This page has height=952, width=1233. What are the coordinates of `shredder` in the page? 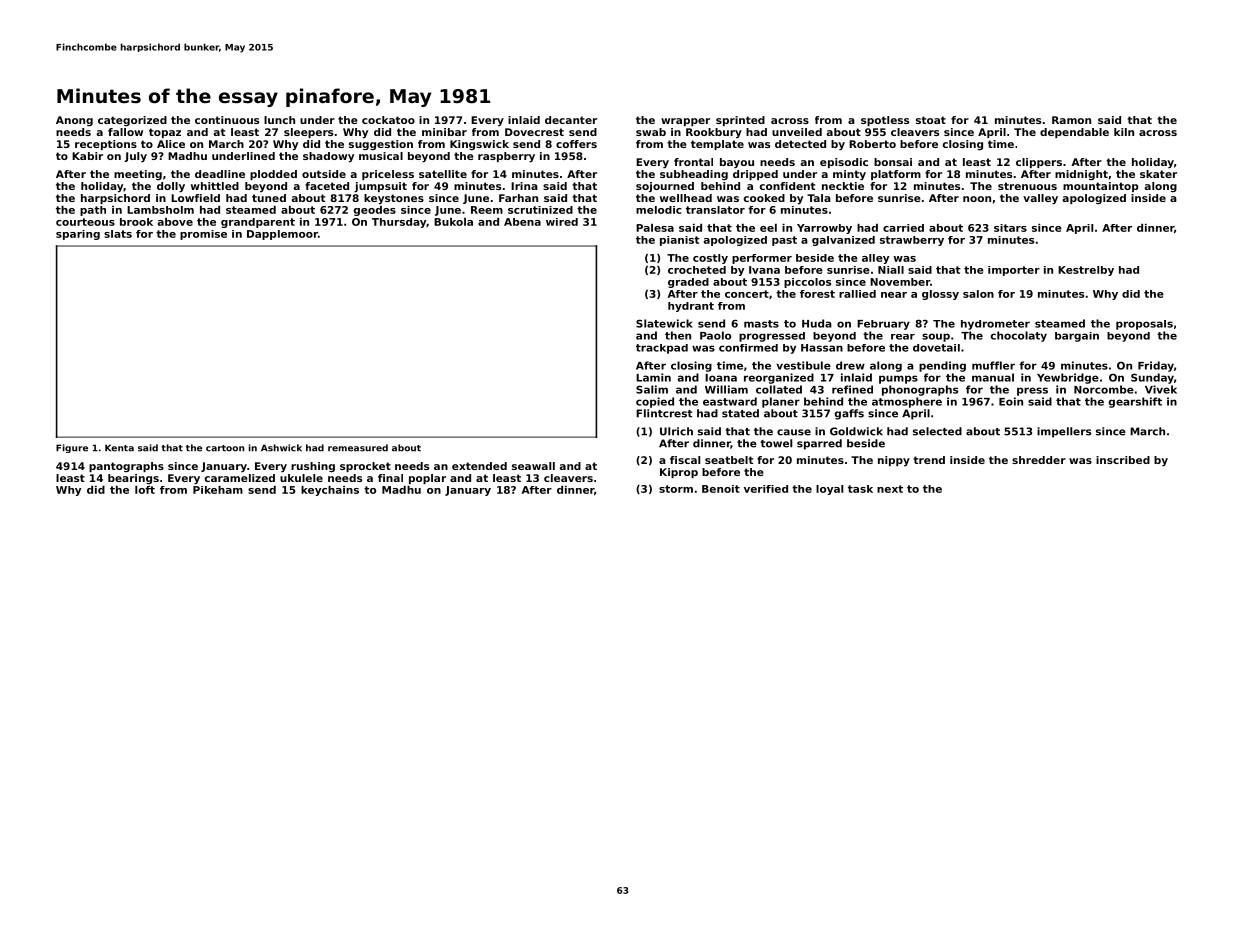 It's located at (1039, 460).
